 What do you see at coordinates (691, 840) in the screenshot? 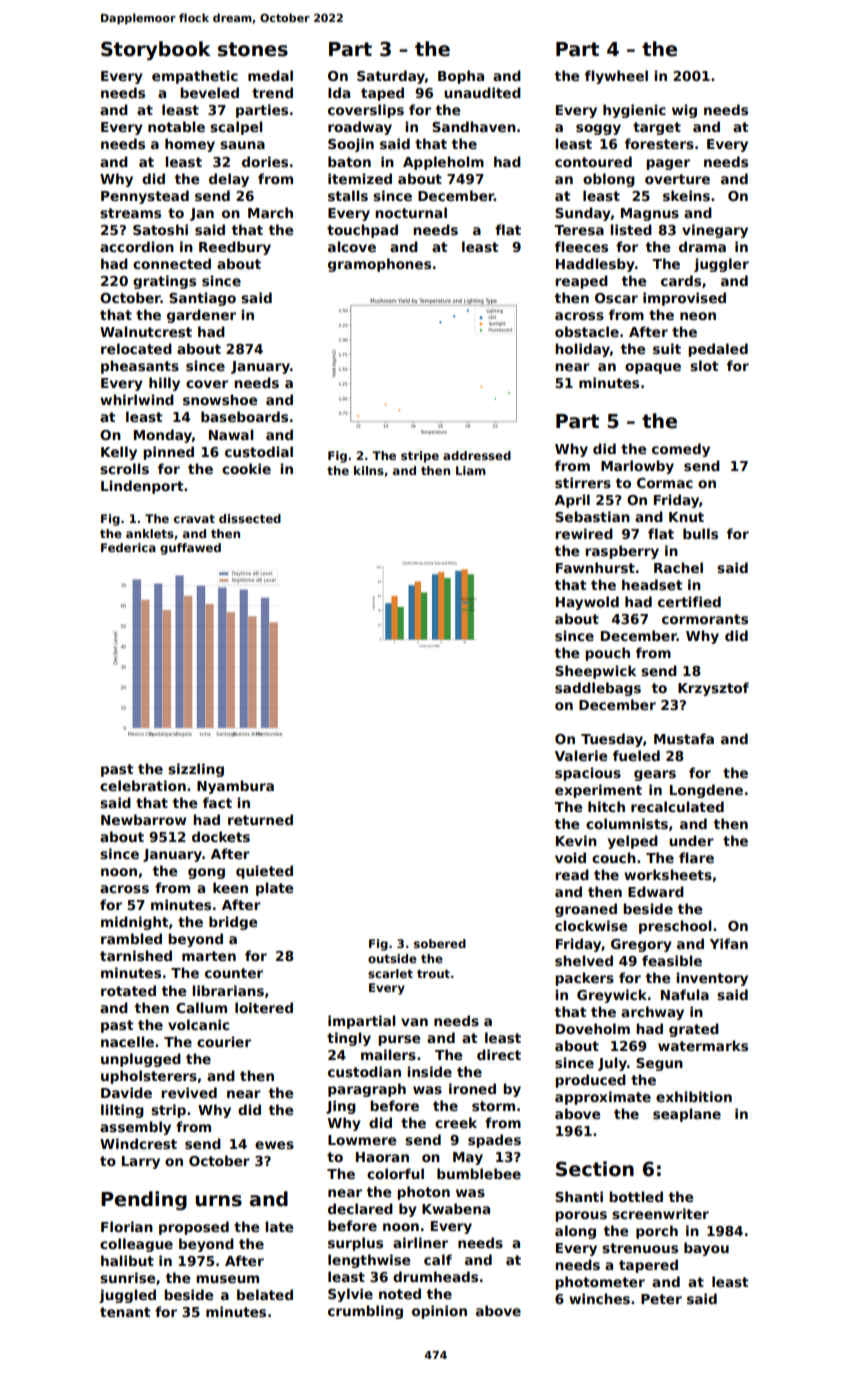
I see `under` at bounding box center [691, 840].
